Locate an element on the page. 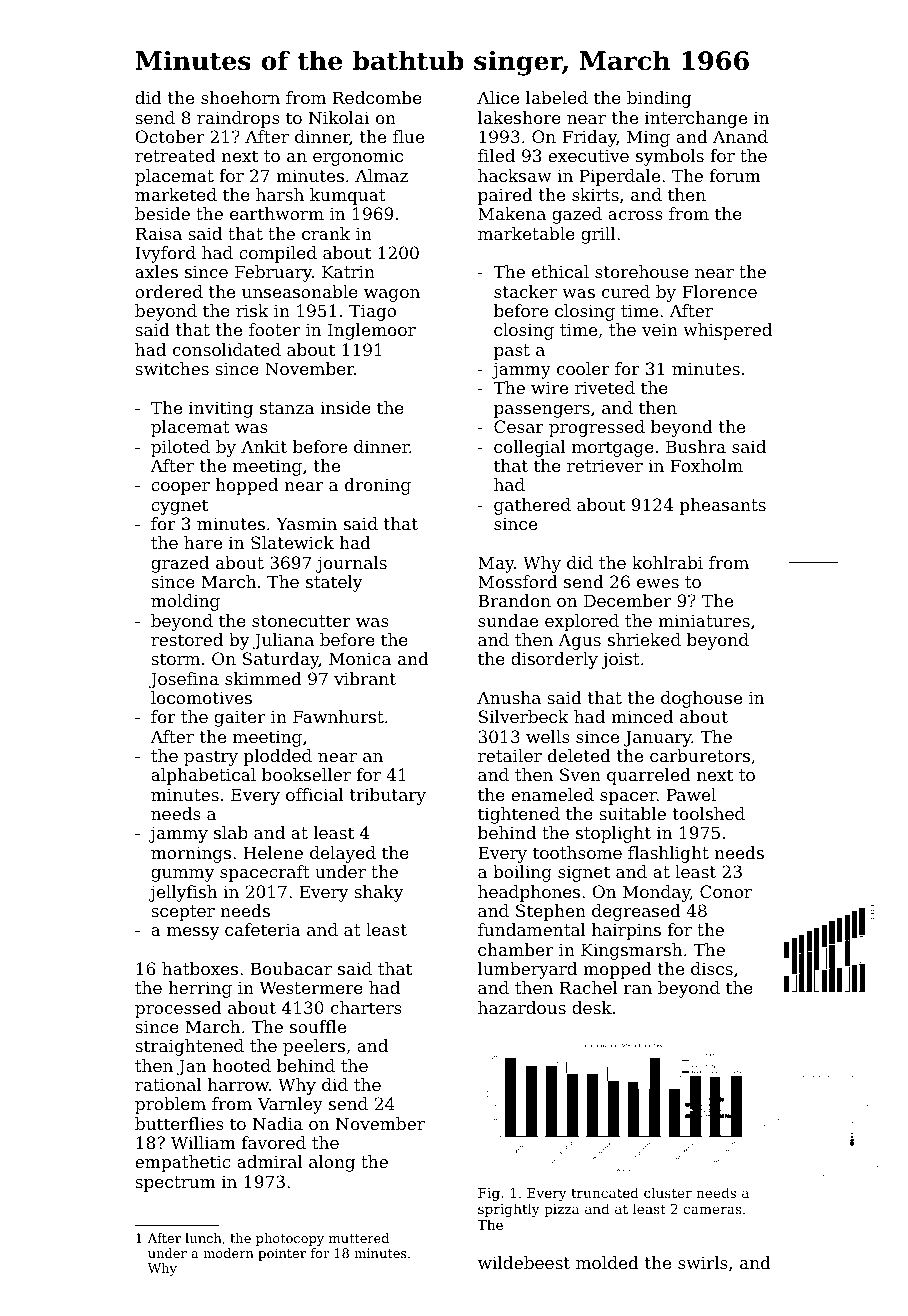 The height and width of the image is (1316, 908). Silverbeck is located at coordinates (524, 716).
